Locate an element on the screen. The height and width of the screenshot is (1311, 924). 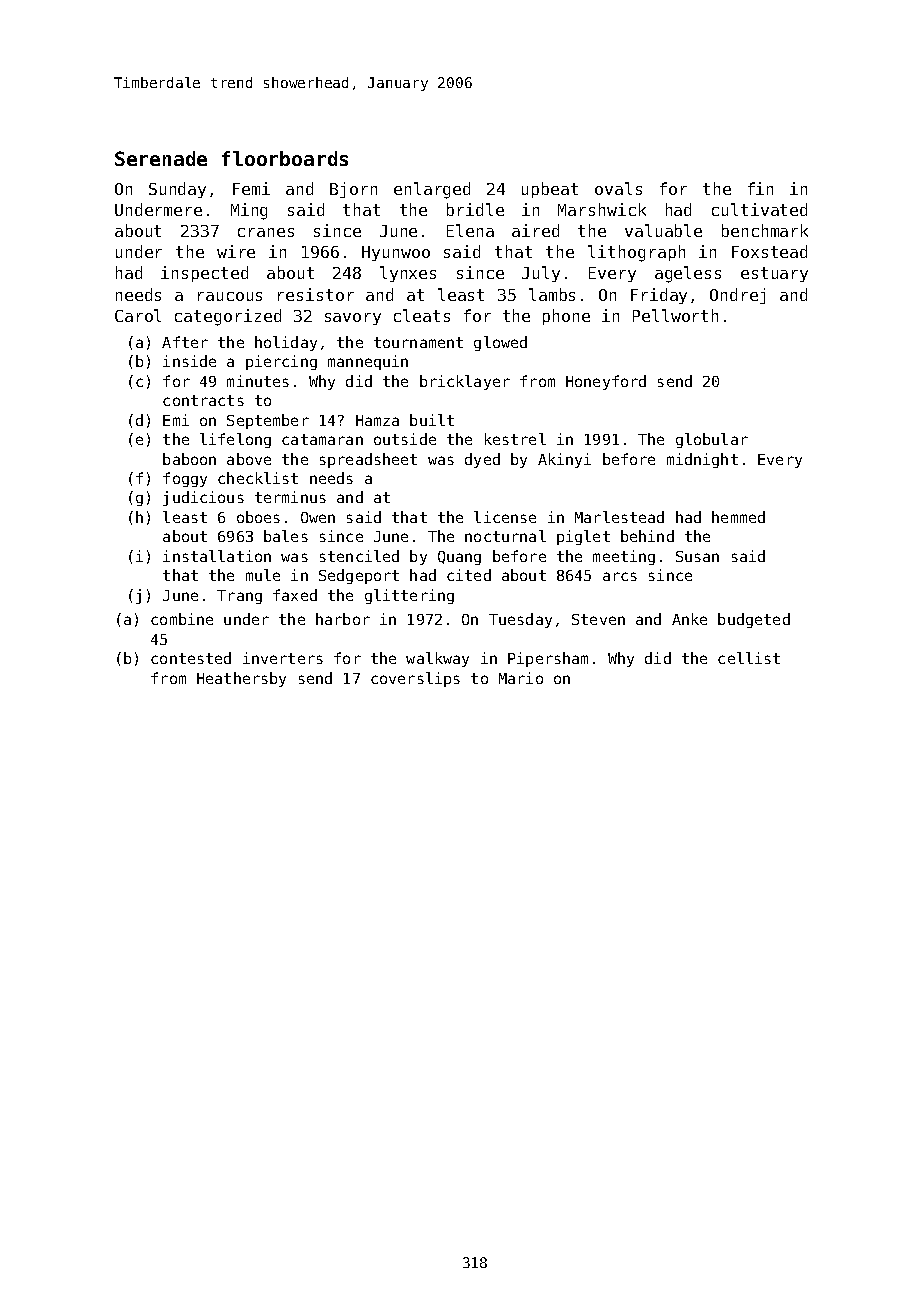
piercing is located at coordinates (281, 362).
